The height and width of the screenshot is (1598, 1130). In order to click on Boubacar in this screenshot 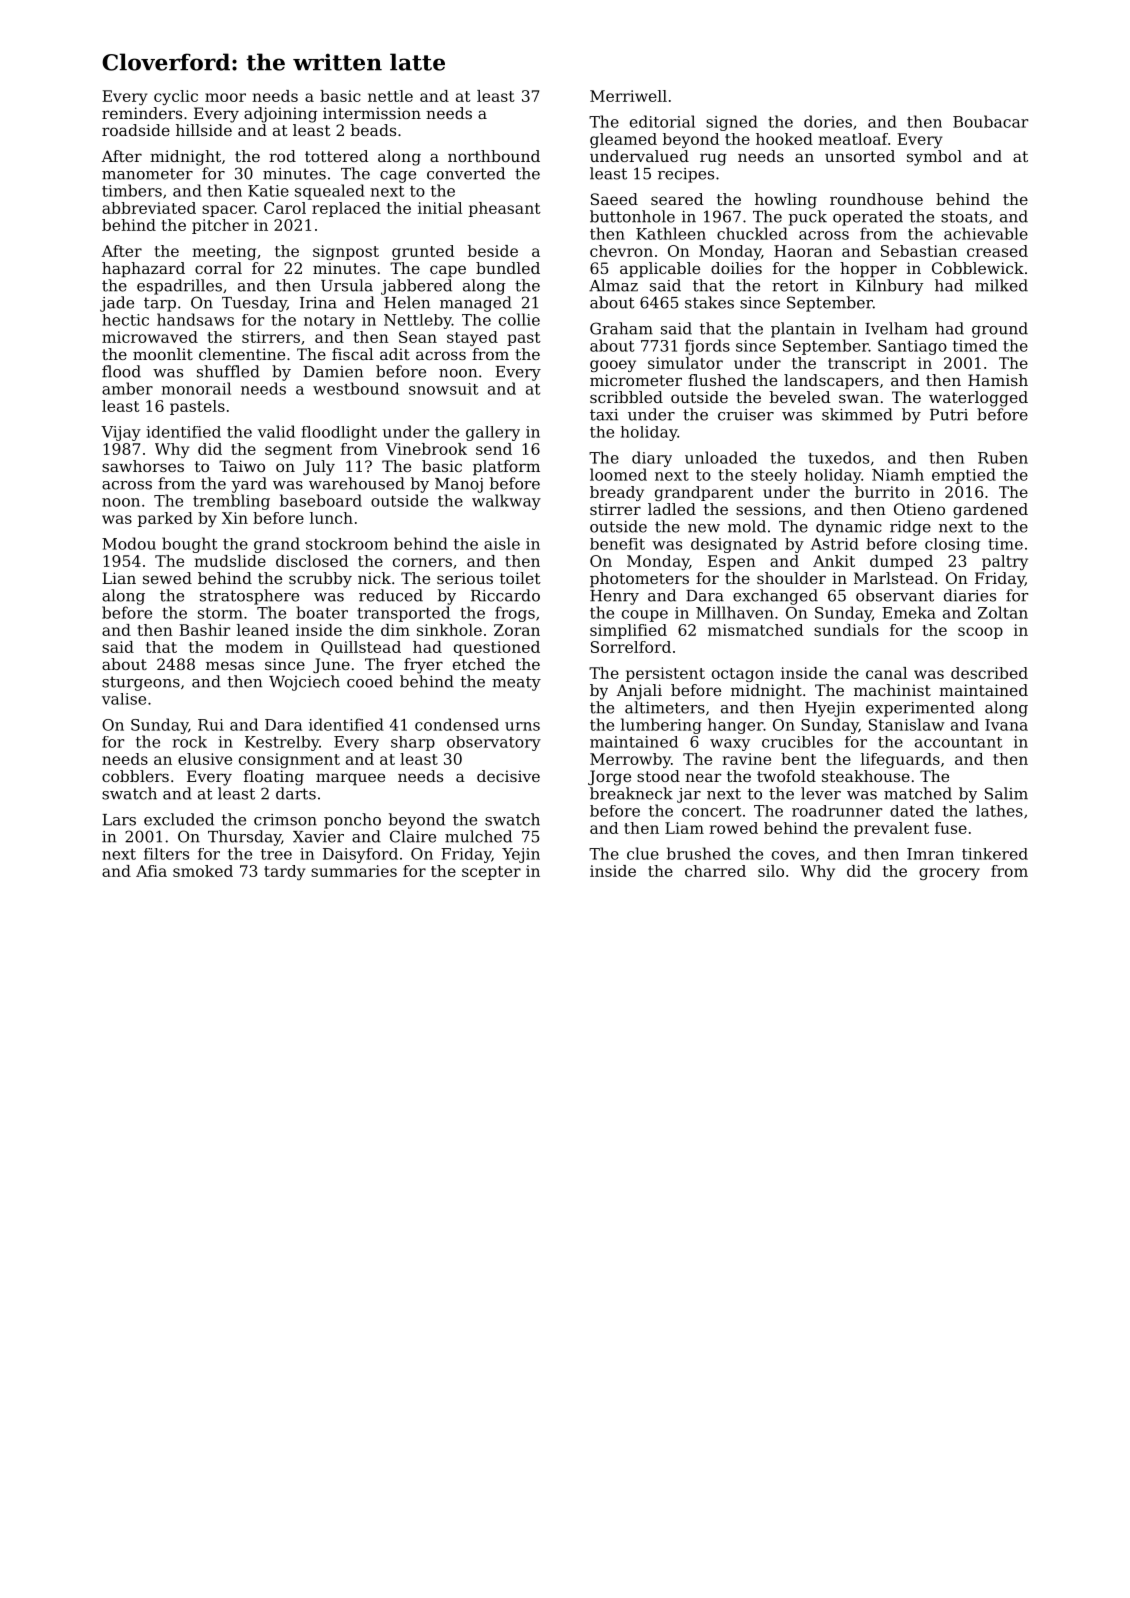, I will do `click(990, 121)`.
